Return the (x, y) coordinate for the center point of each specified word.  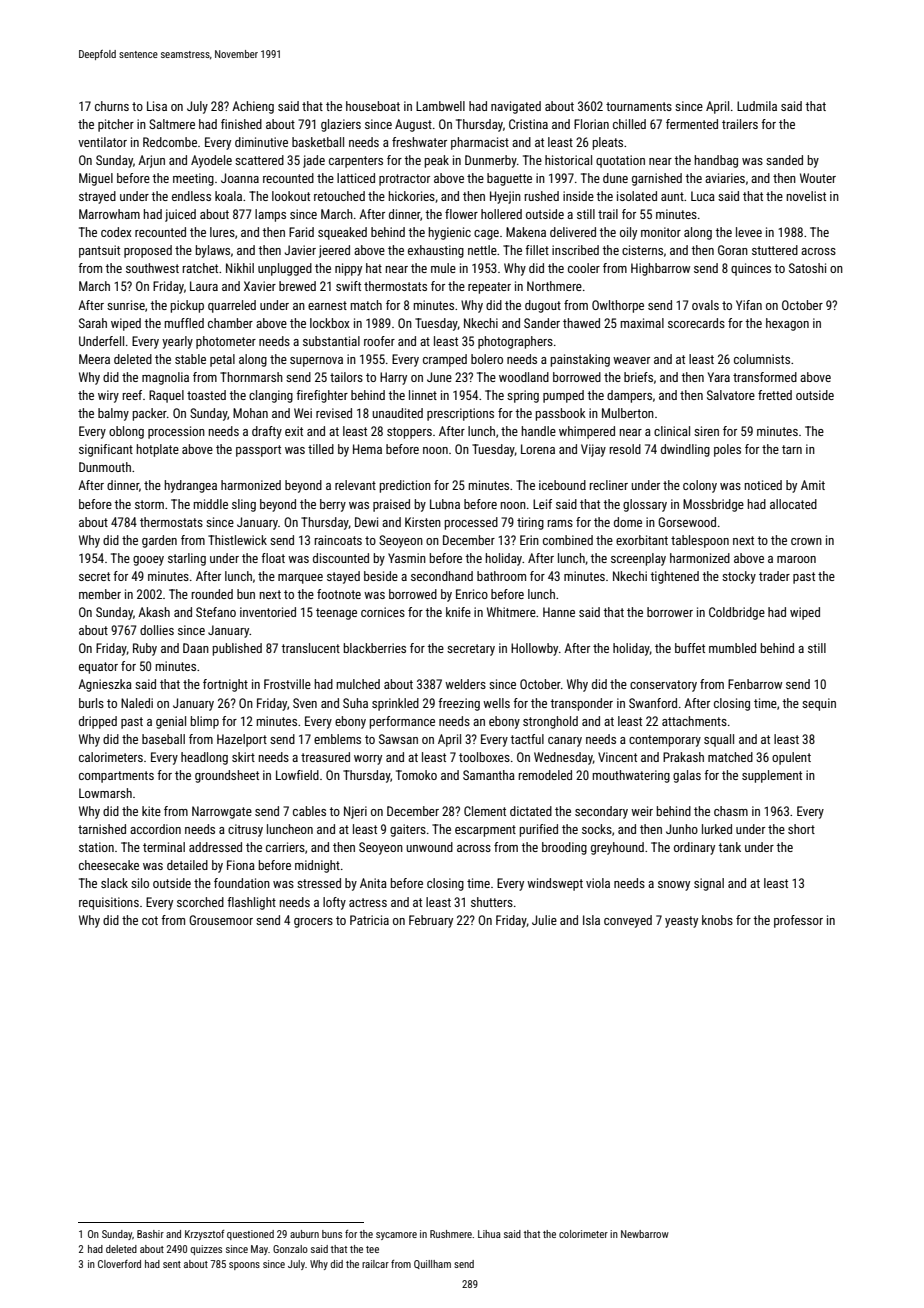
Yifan (749, 305)
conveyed (628, 921)
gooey (148, 561)
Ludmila (757, 106)
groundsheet (227, 776)
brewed (297, 286)
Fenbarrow (755, 684)
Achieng (253, 107)
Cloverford (119, 1264)
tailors (346, 377)
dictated (531, 811)
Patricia (369, 920)
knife (458, 612)
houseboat (373, 106)
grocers (313, 923)
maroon (796, 559)
